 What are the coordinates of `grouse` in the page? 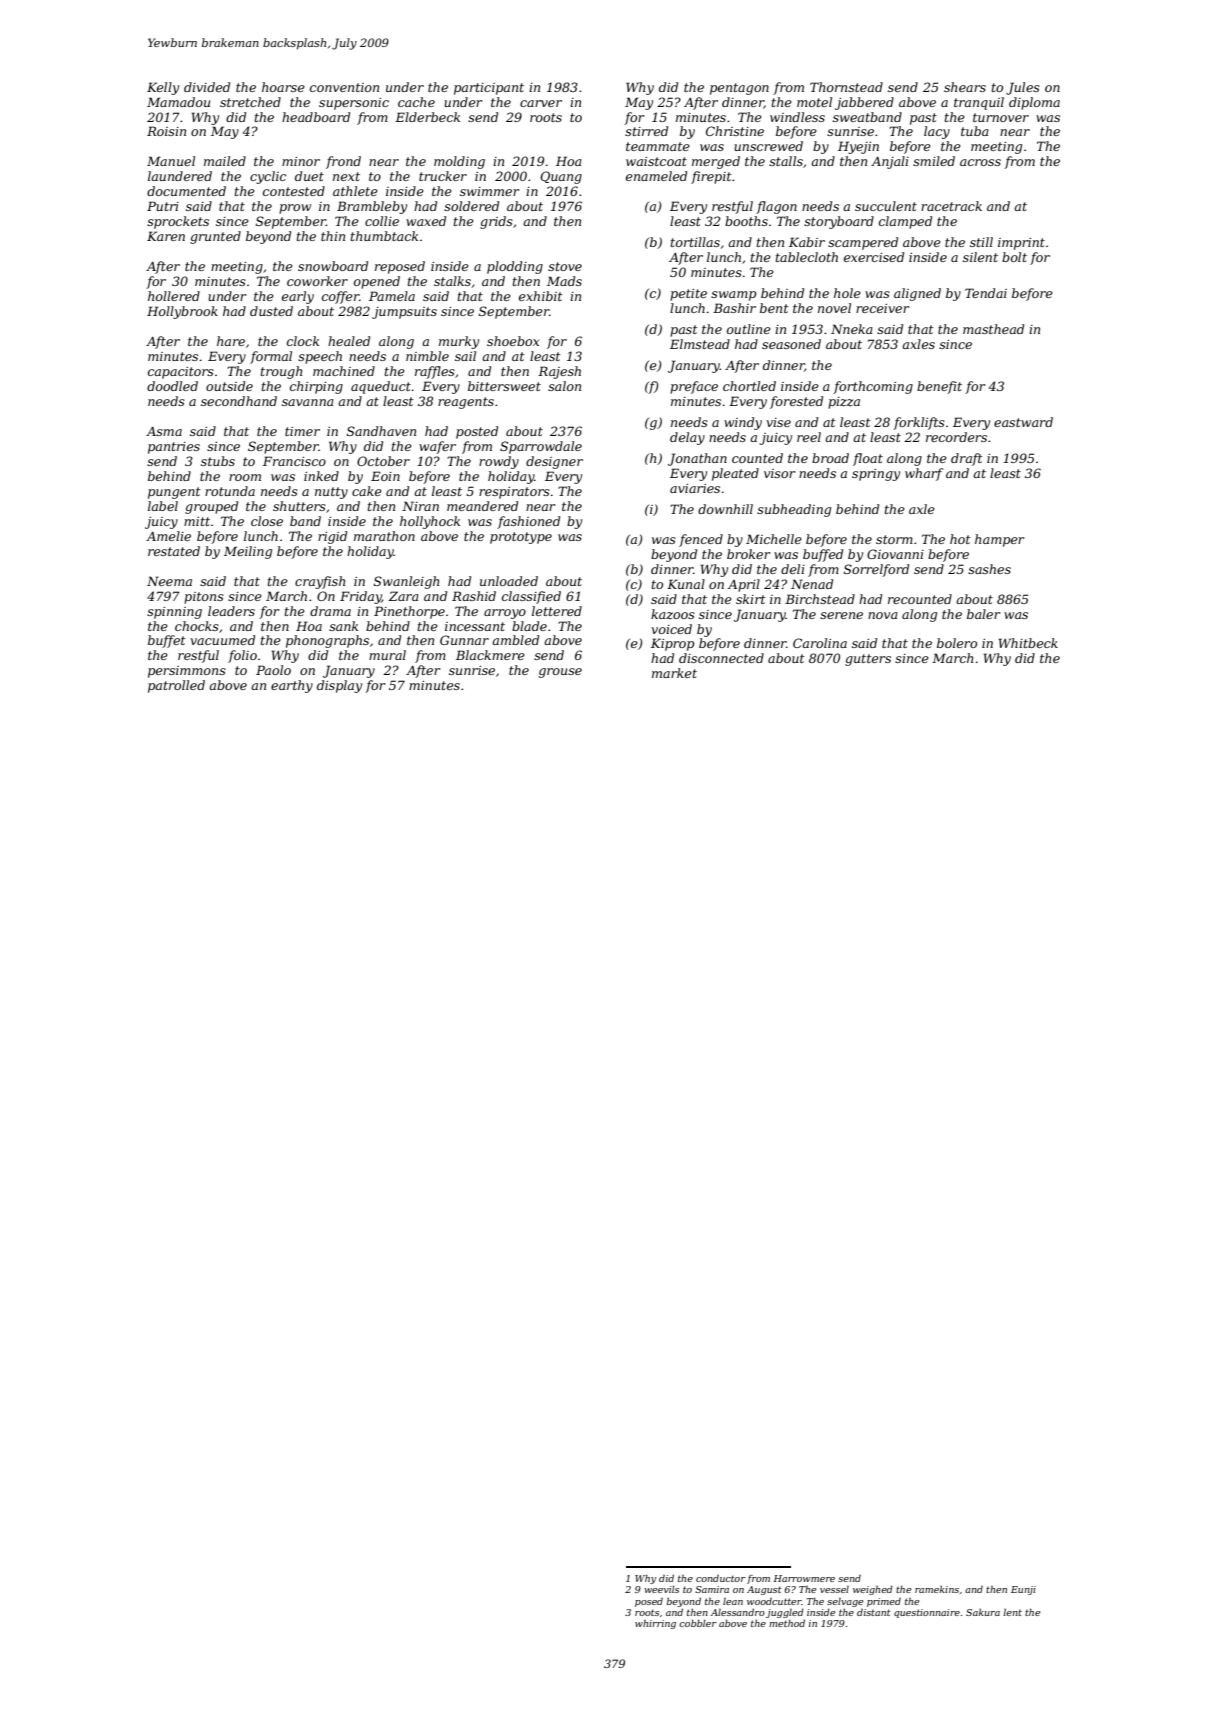 It's located at (560, 673).
